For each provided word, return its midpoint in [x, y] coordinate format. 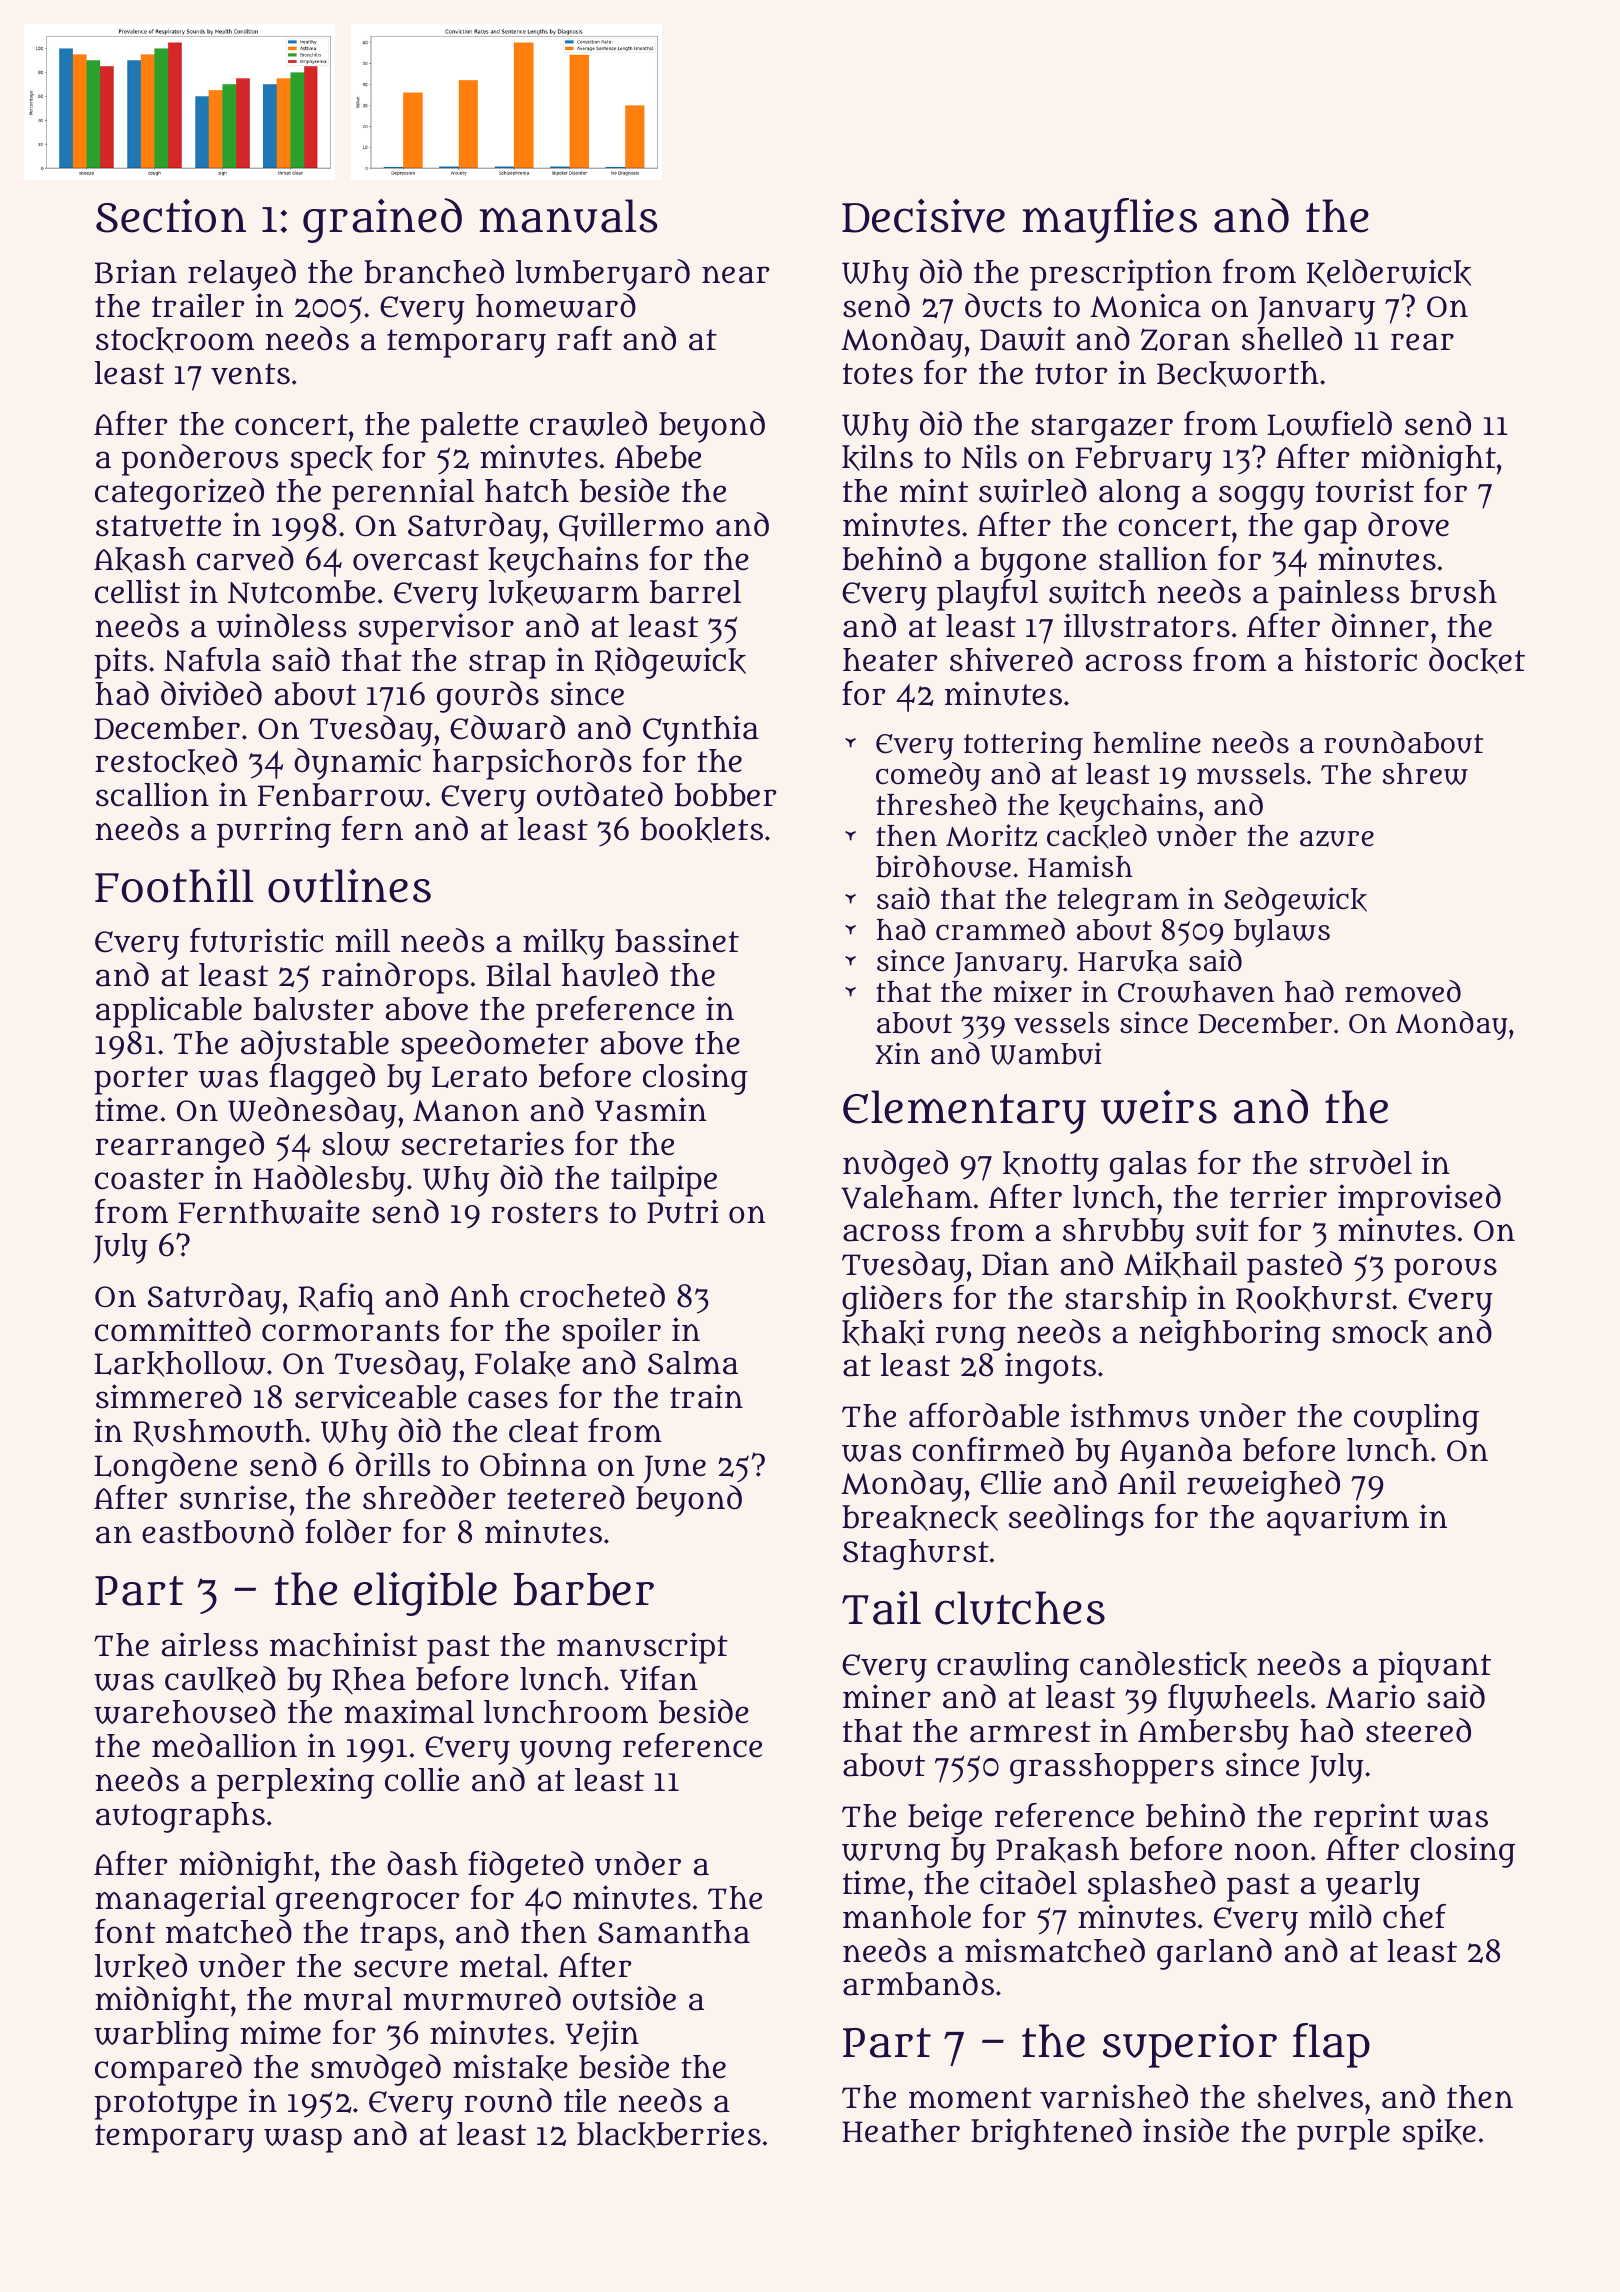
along [1139, 494]
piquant [1434, 1667]
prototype [165, 2105]
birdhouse [943, 866]
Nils [989, 456]
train [706, 1396]
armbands [918, 1983]
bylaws [1282, 933]
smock [1380, 1333]
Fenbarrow [341, 795]
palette [469, 427]
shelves [1310, 2097]
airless [210, 1644]
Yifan [659, 1678]
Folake [522, 1364]
